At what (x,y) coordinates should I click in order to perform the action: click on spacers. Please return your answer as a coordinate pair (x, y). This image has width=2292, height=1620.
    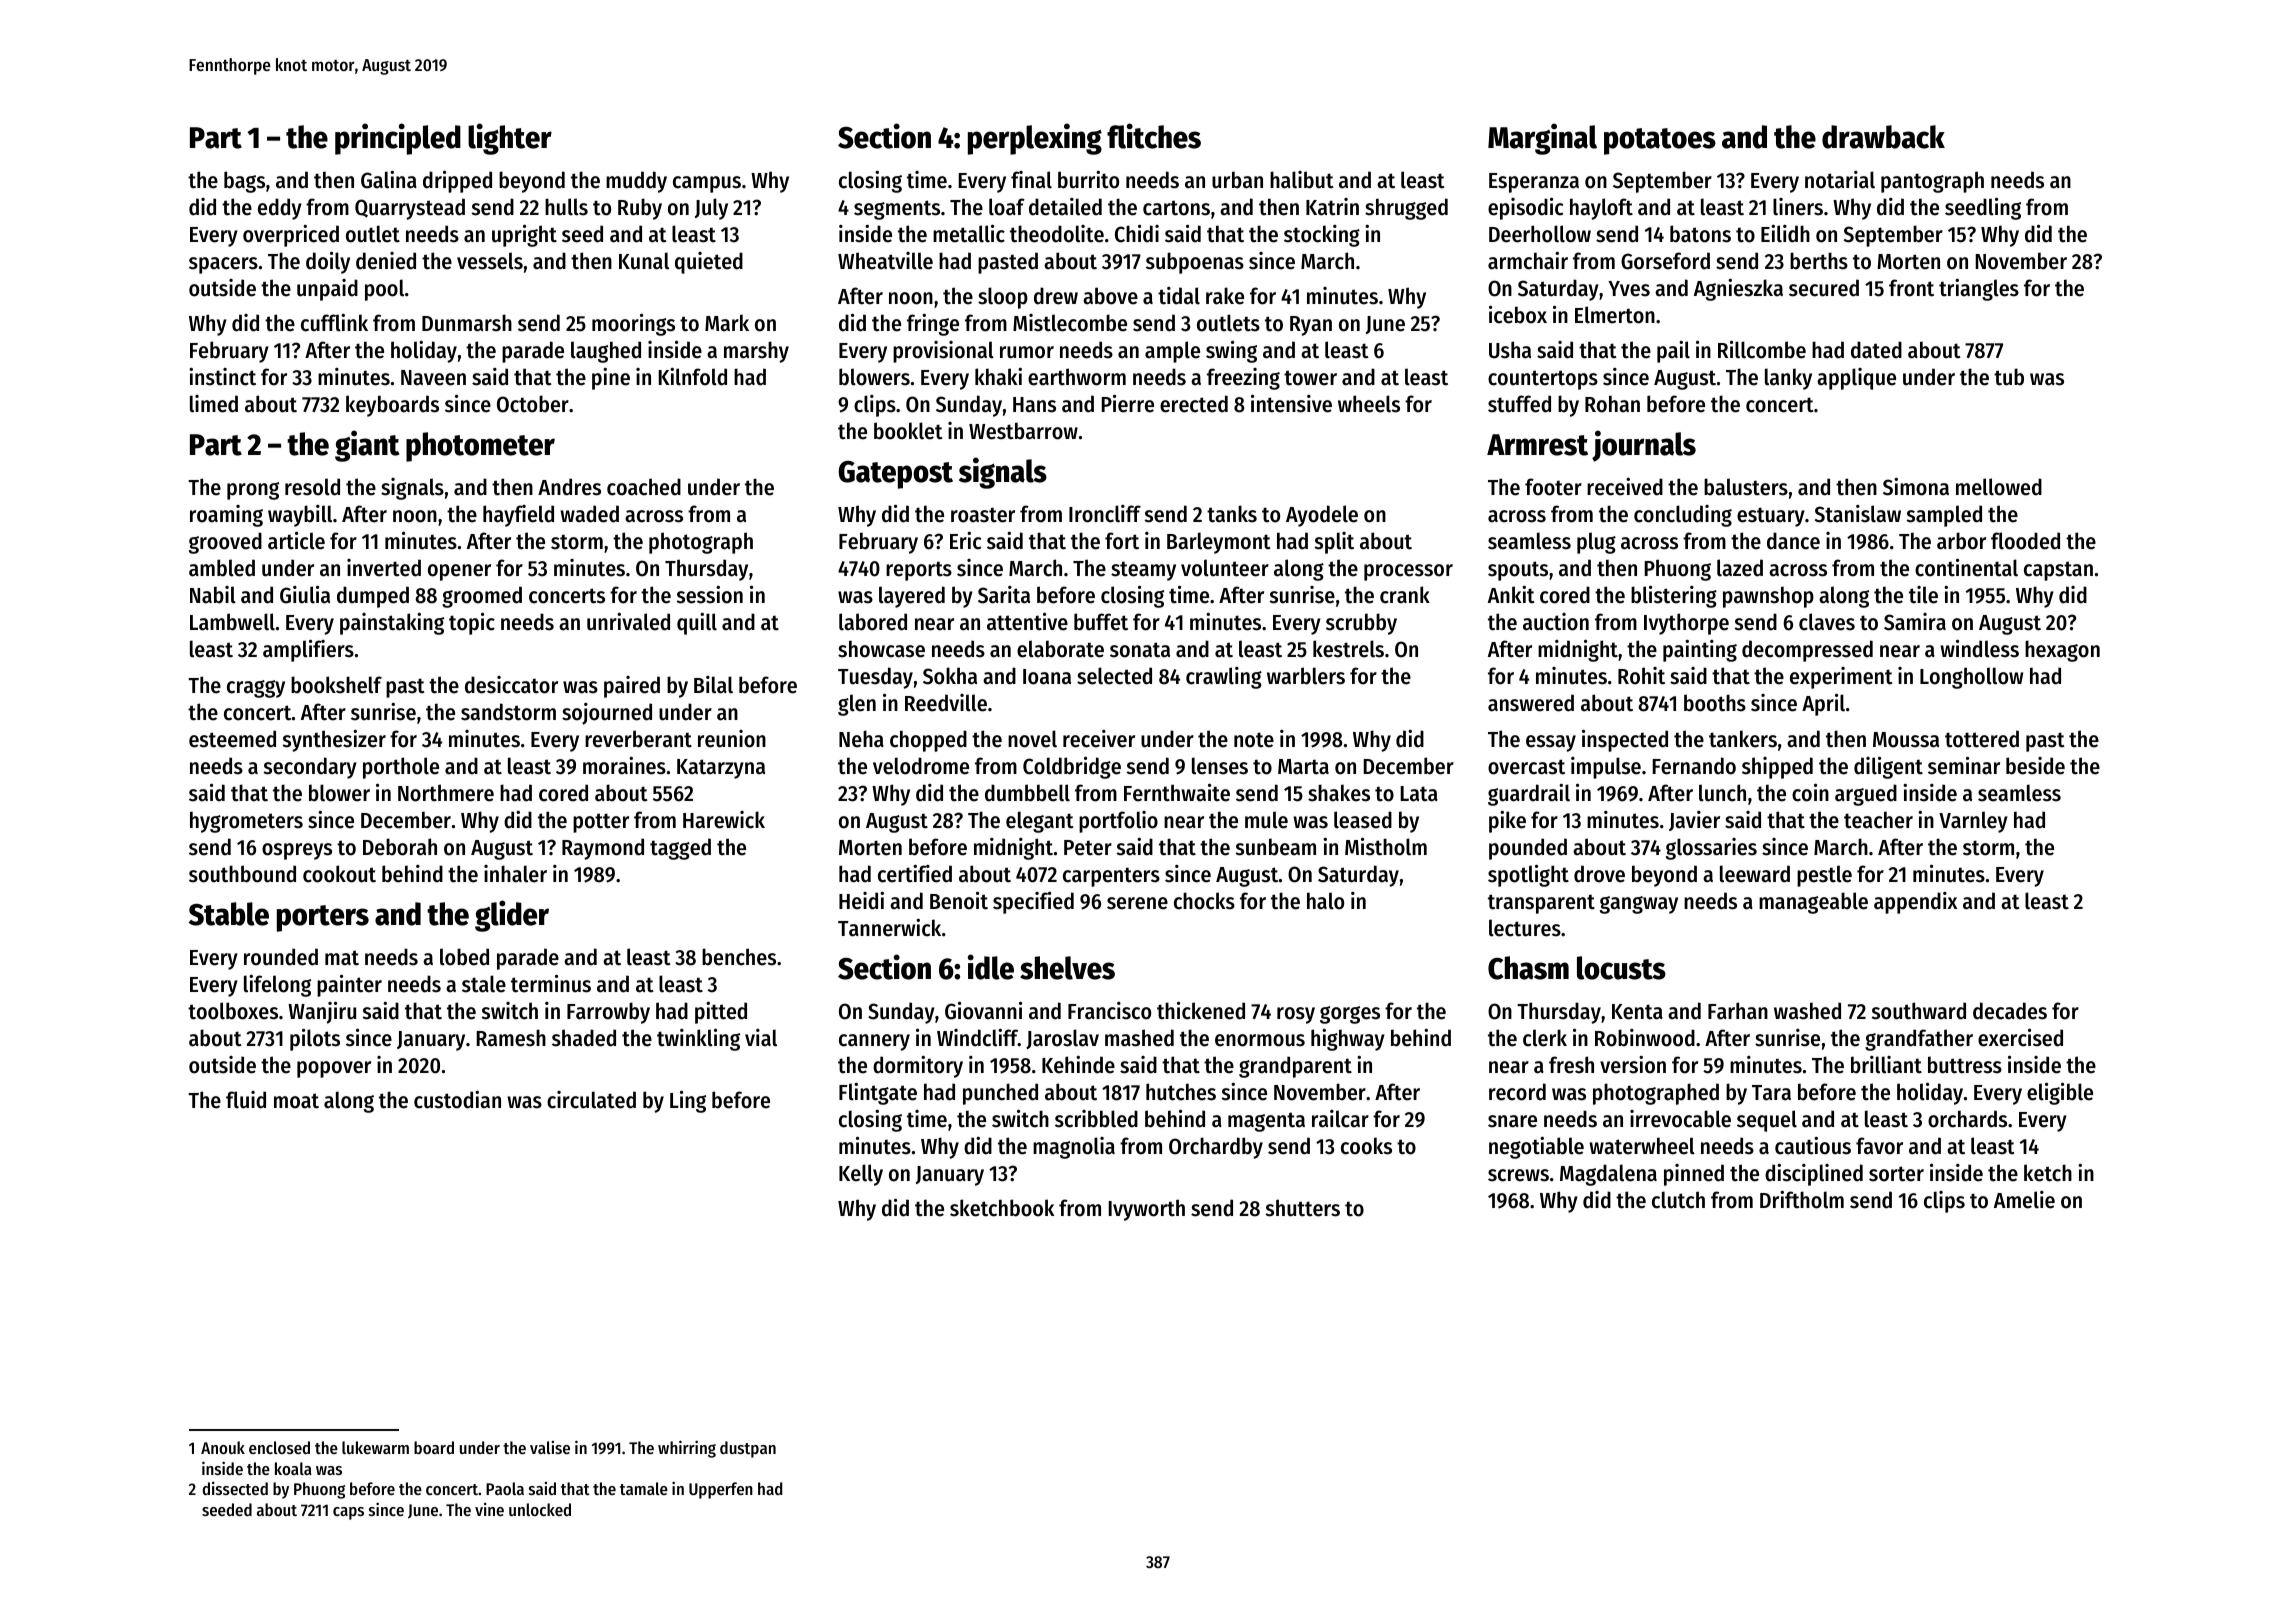
    Looking at the image, I should click on (223, 265).
